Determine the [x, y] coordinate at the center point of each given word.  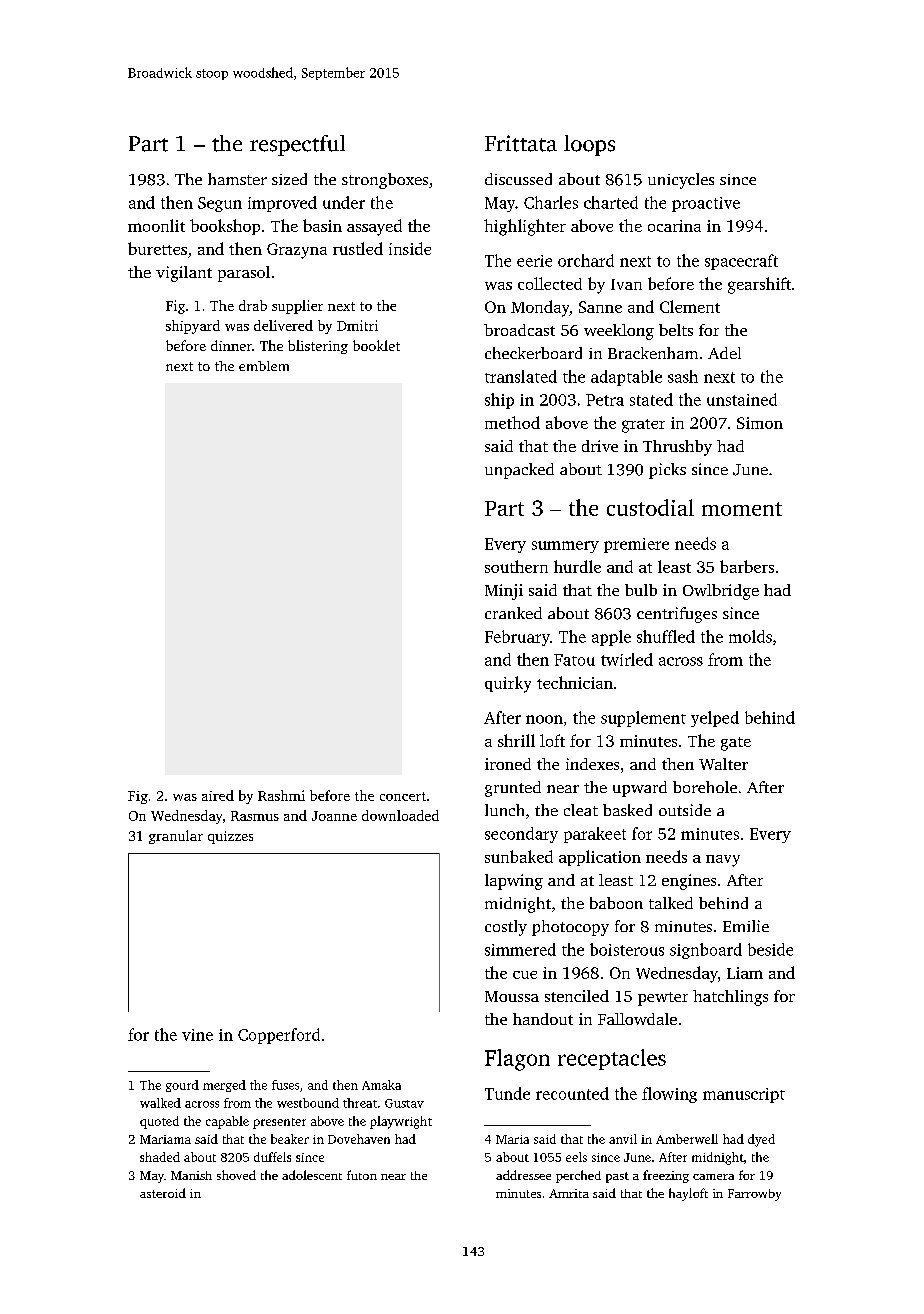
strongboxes [385, 181]
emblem [264, 366]
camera [713, 1177]
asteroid [163, 1193]
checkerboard [533, 353]
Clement [690, 306]
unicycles [681, 181]
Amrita [569, 1193]
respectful [297, 145]
